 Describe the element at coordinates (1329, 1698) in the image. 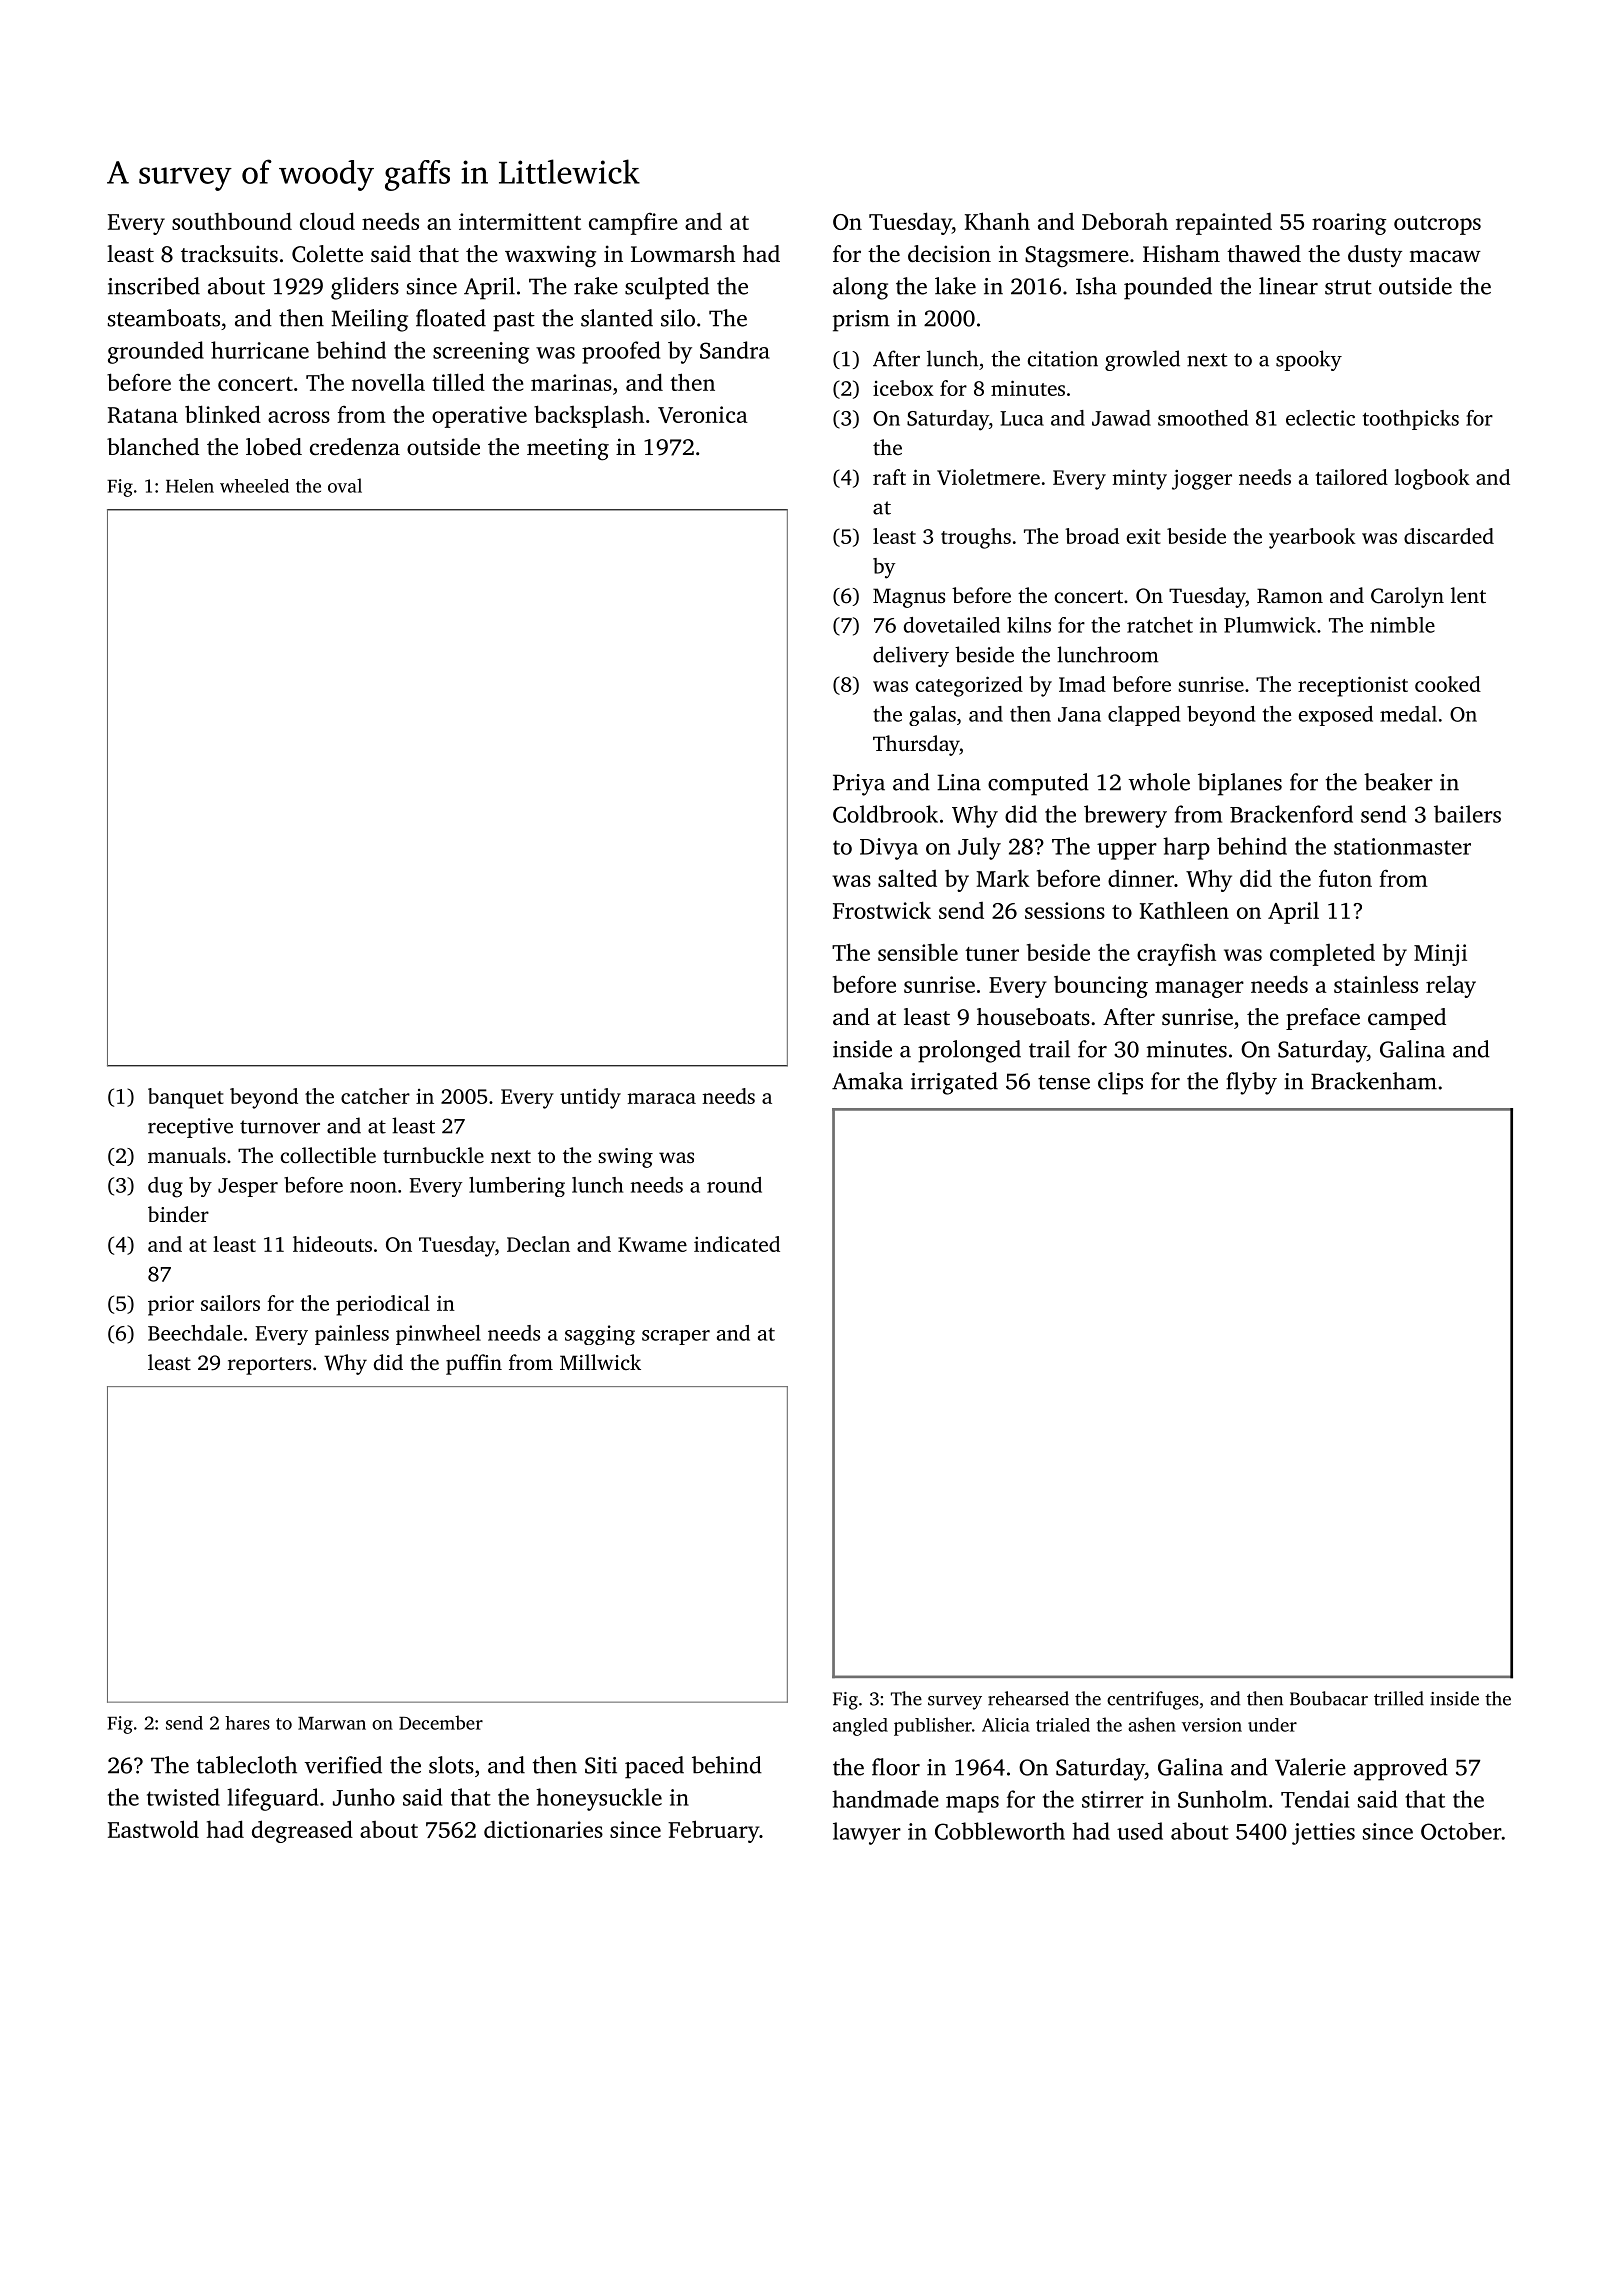

I see `Boubacar` at that location.
